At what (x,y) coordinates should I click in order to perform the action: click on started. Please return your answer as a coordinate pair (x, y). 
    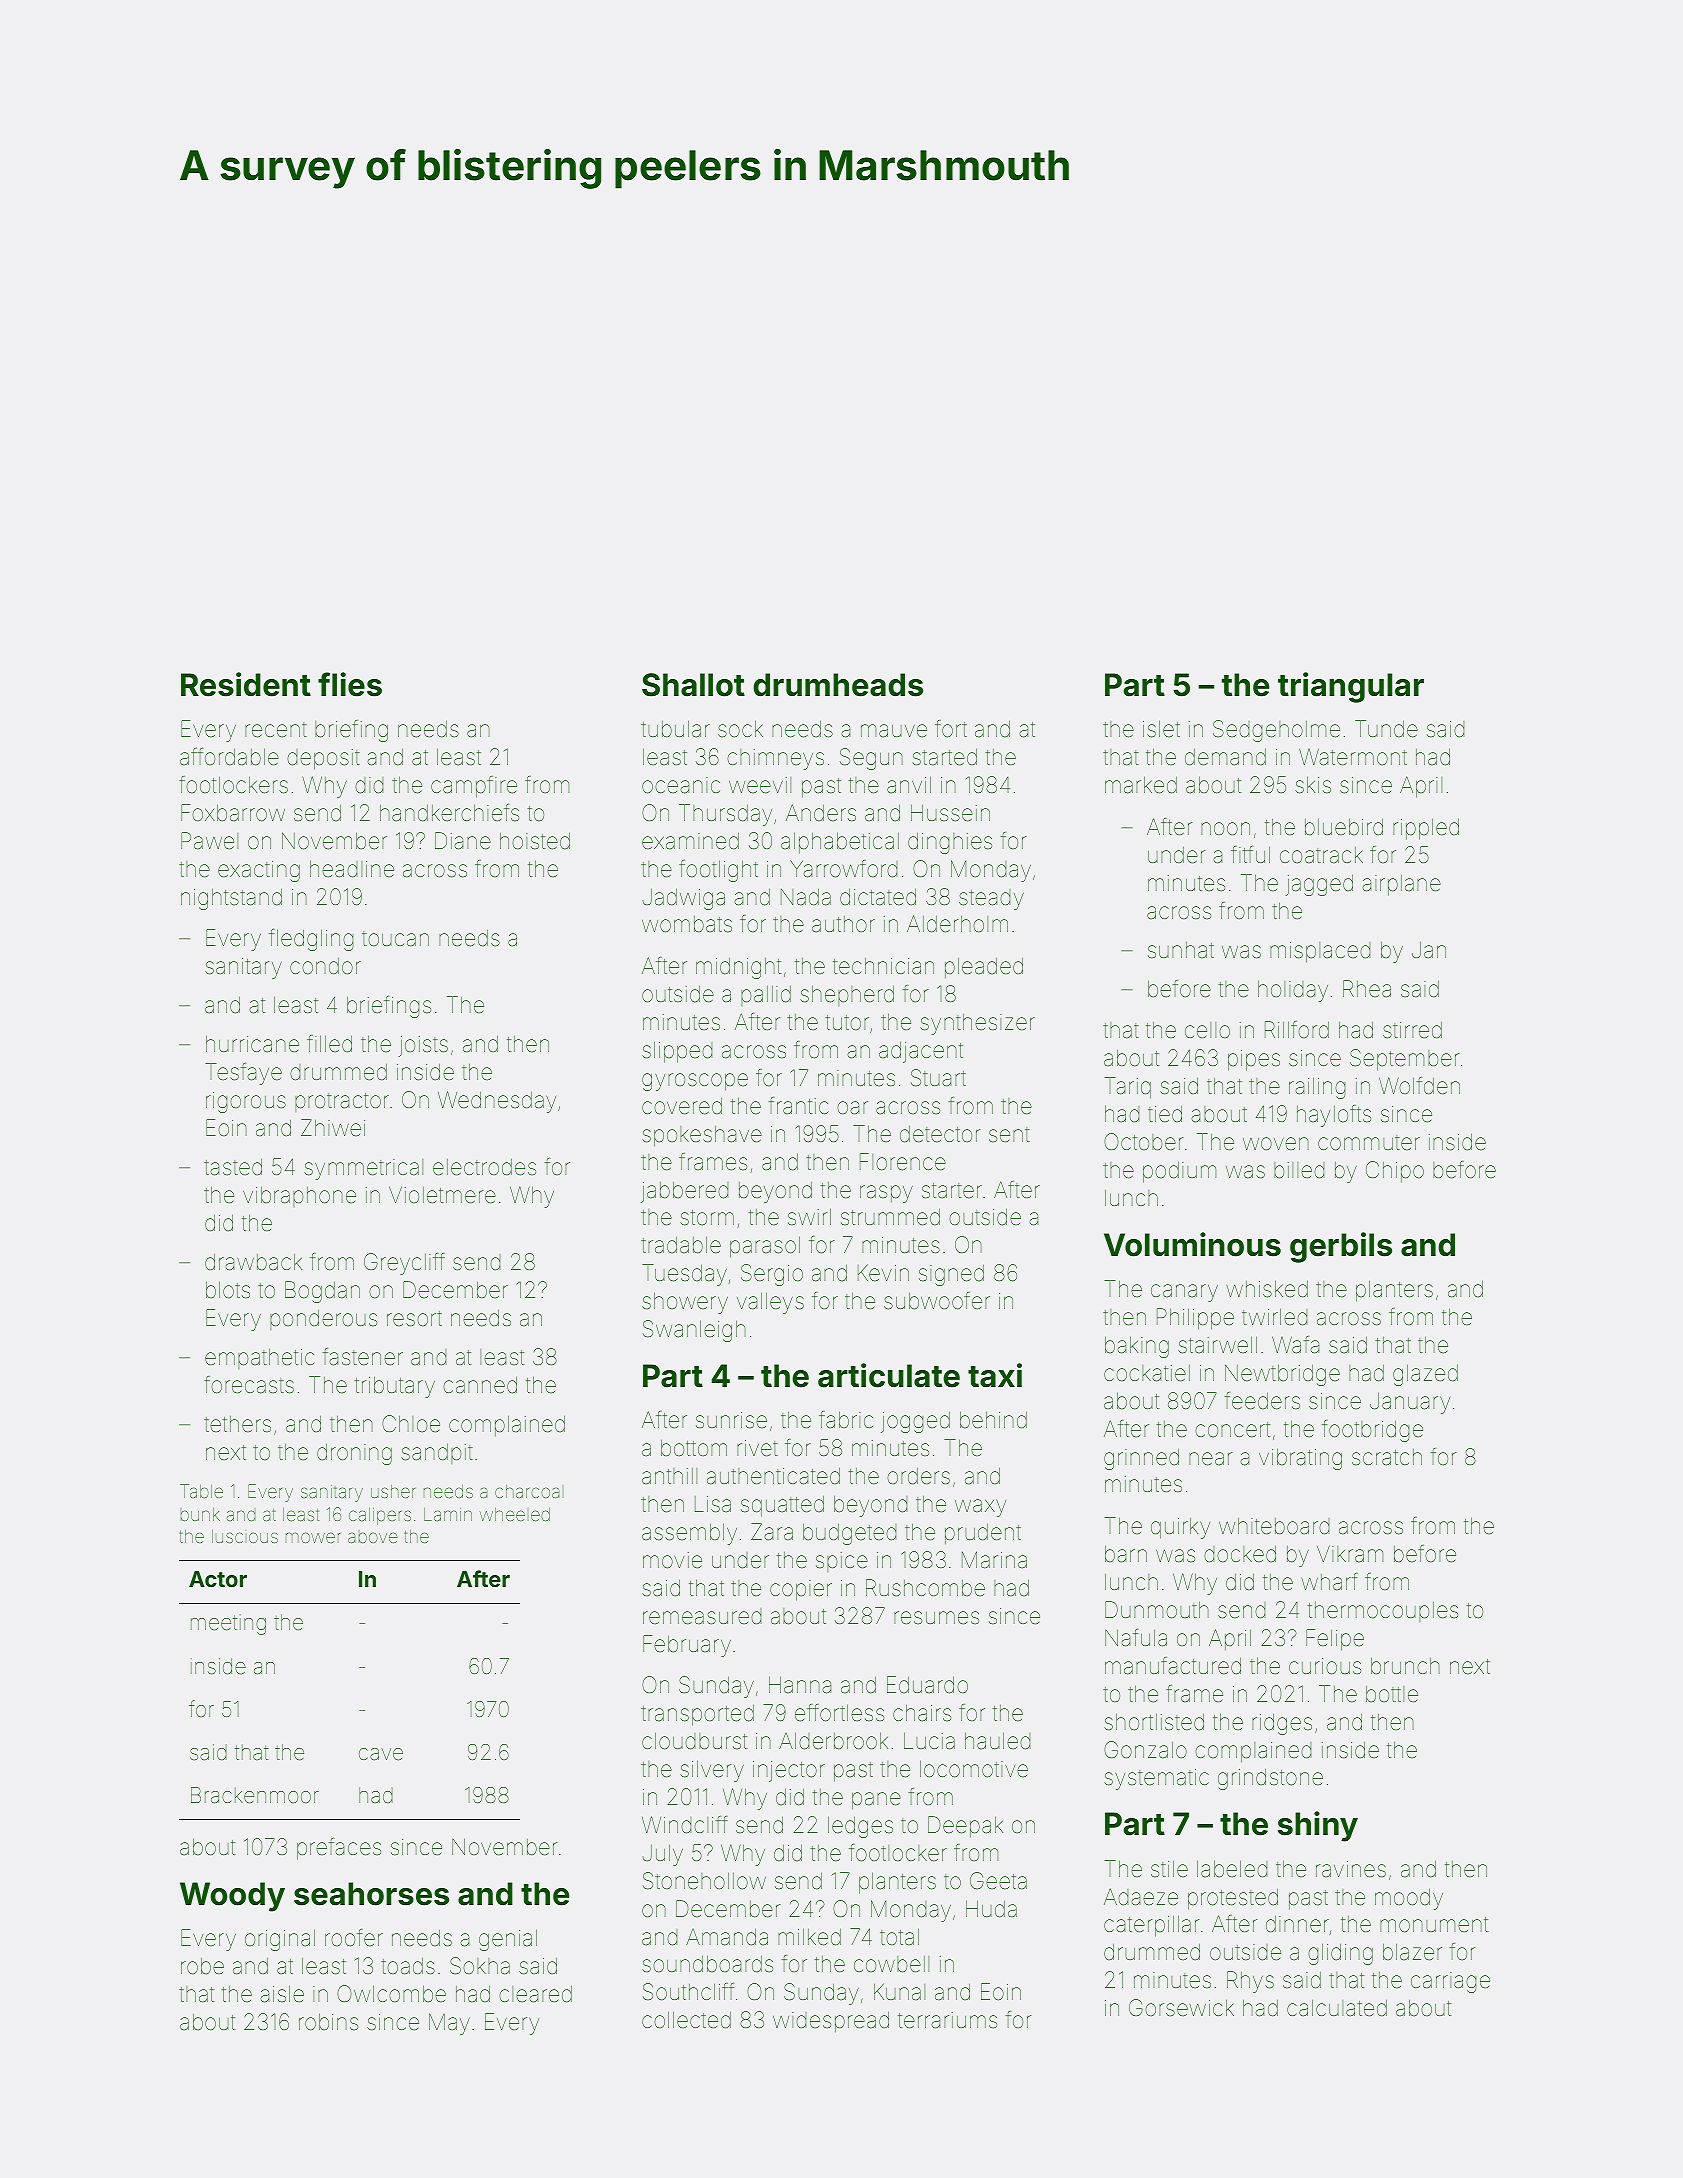
    Looking at the image, I should click on (944, 757).
